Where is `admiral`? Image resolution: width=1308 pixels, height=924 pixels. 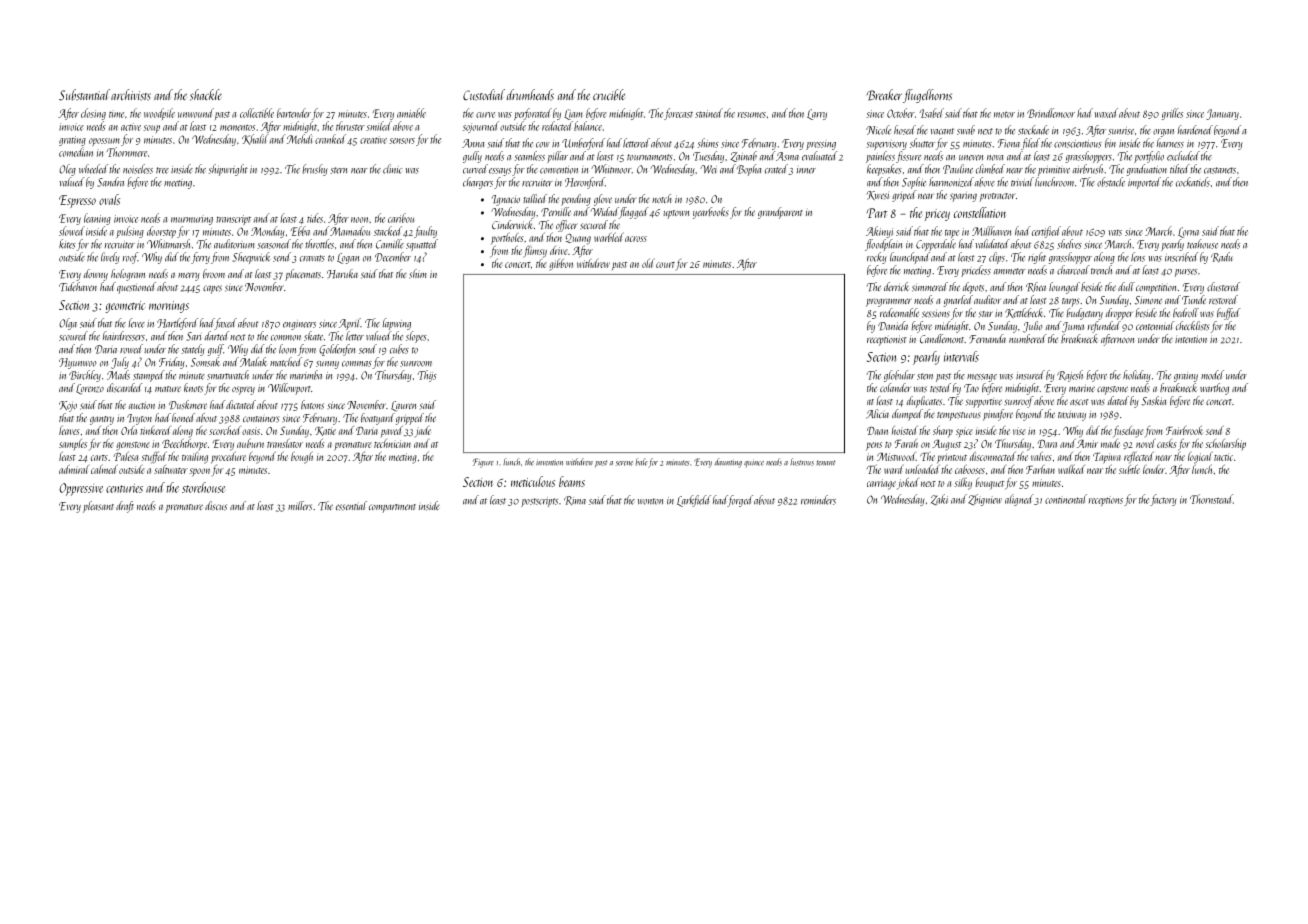
admiral is located at coordinates (74, 469).
